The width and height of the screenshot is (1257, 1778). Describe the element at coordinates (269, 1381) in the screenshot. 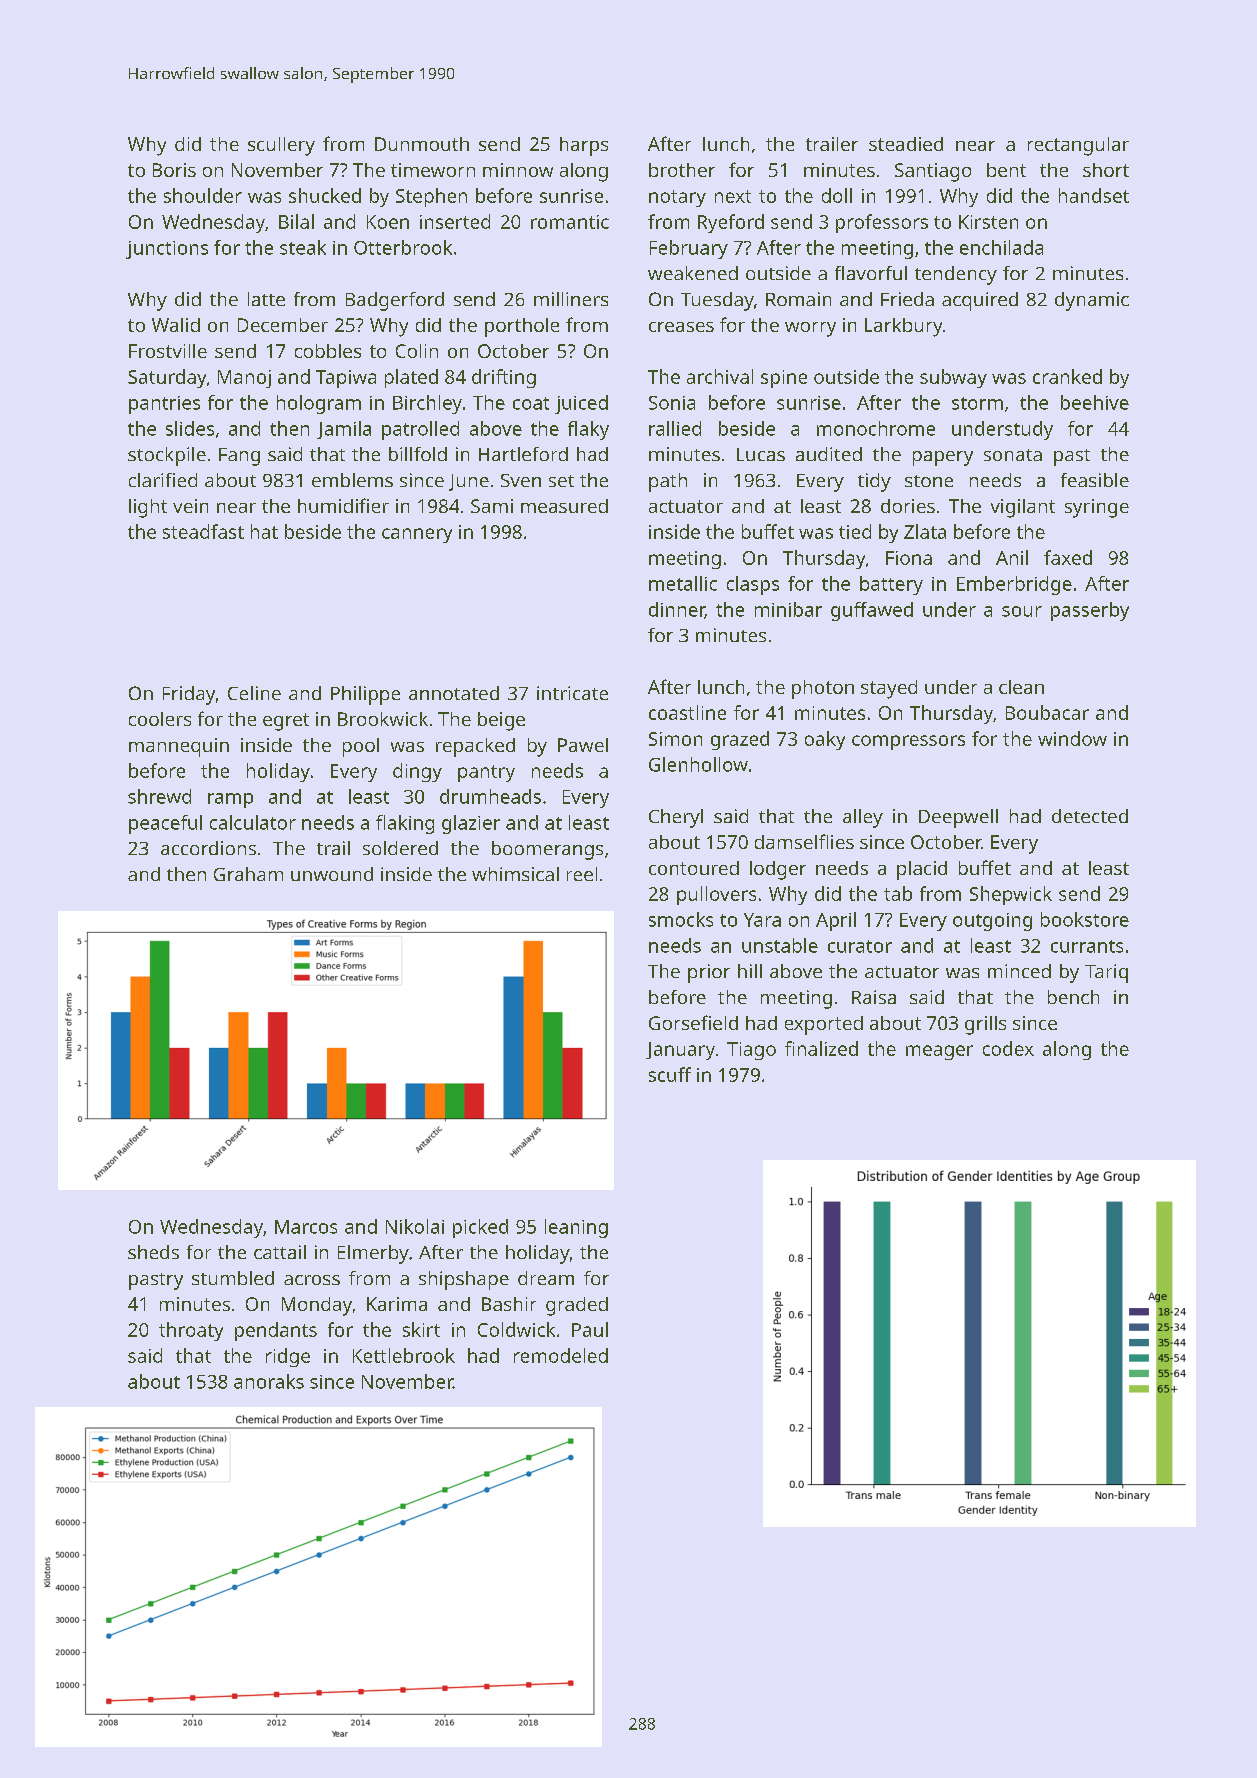

I see `anoraks` at that location.
